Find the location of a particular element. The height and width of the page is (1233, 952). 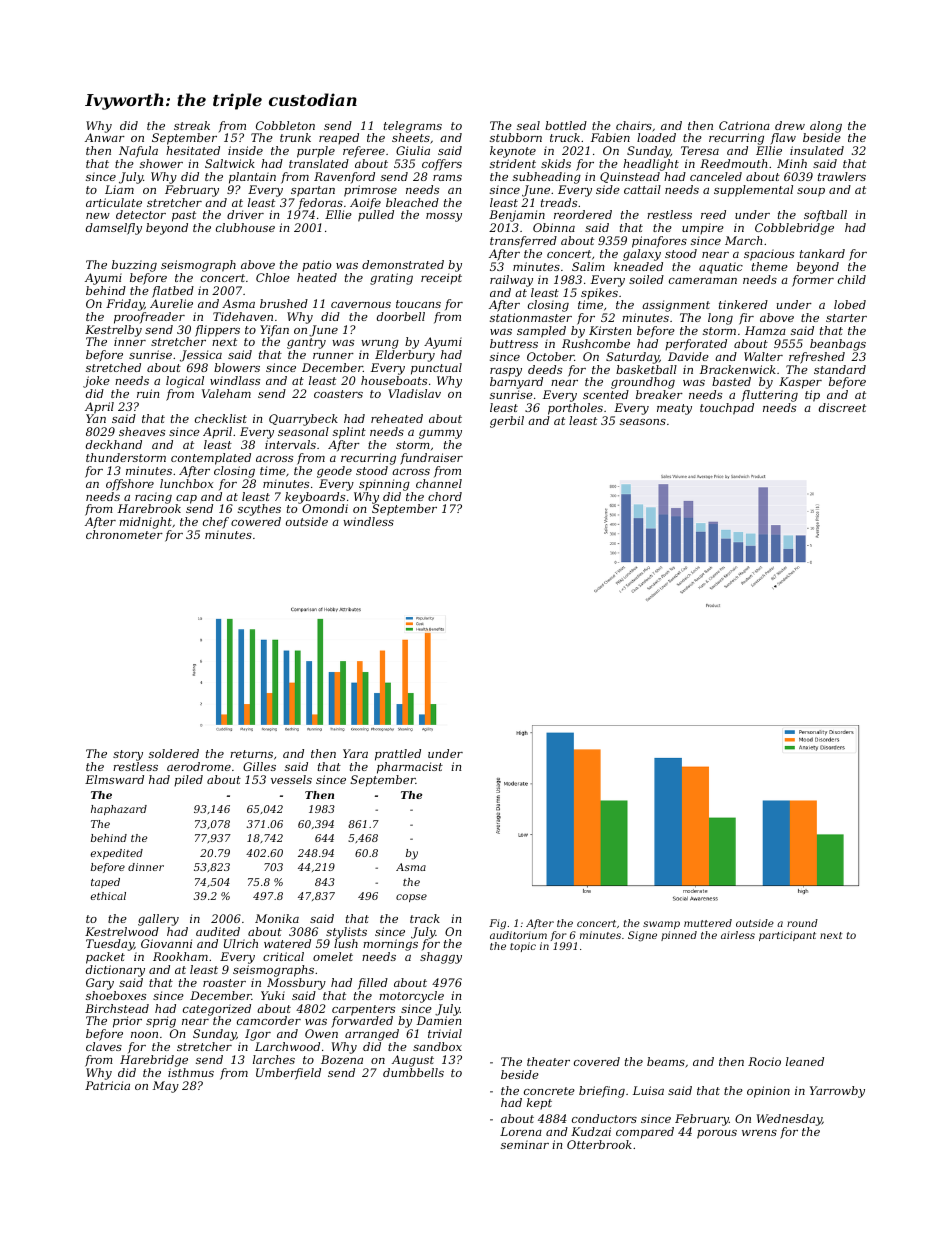

expedited is located at coordinates (117, 854).
